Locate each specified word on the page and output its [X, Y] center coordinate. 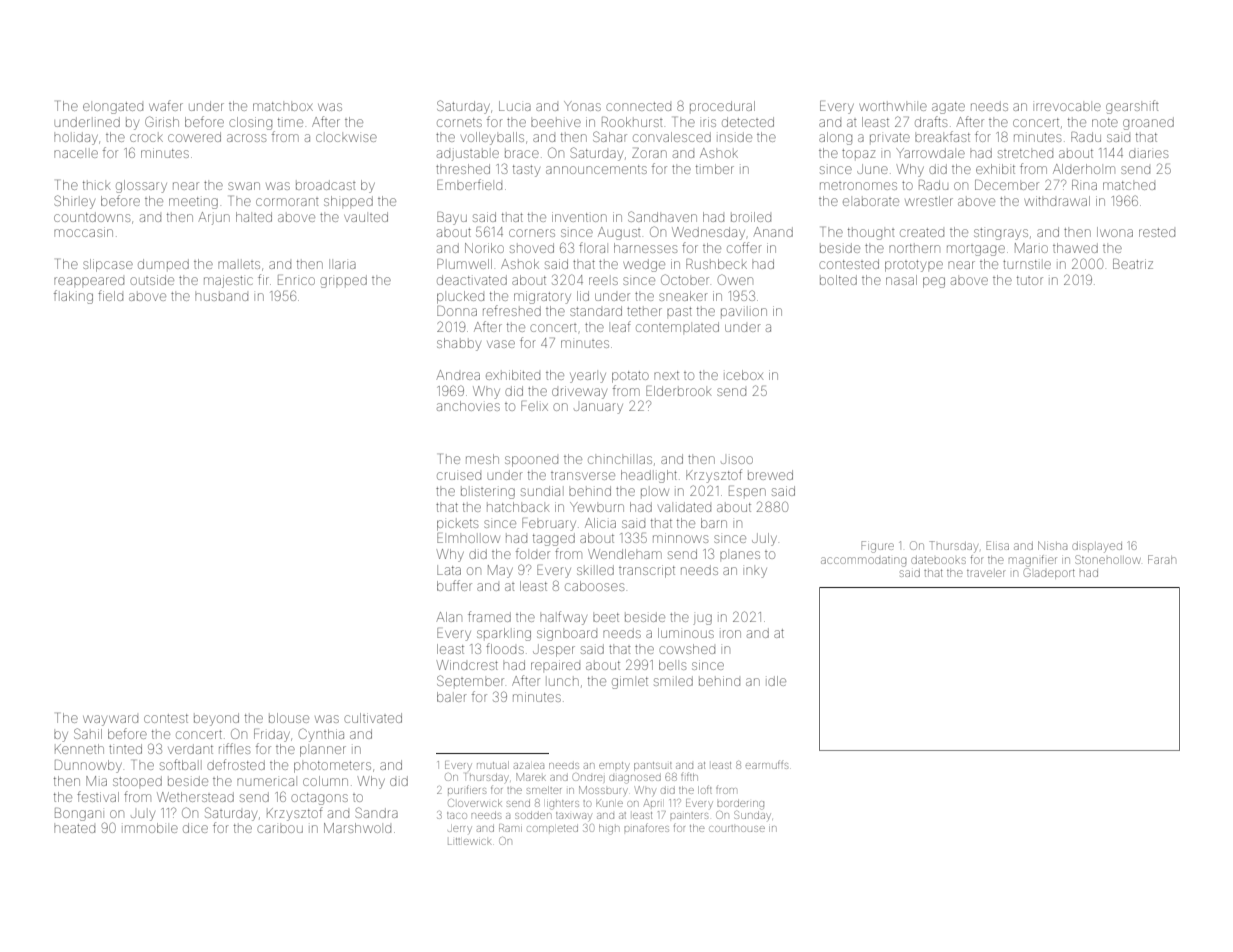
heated [74, 828]
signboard [567, 634]
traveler [986, 573]
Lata [449, 570]
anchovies [468, 406]
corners [532, 233]
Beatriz [1133, 264]
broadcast [326, 185]
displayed [1097, 547]
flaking [73, 297]
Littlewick [469, 841]
